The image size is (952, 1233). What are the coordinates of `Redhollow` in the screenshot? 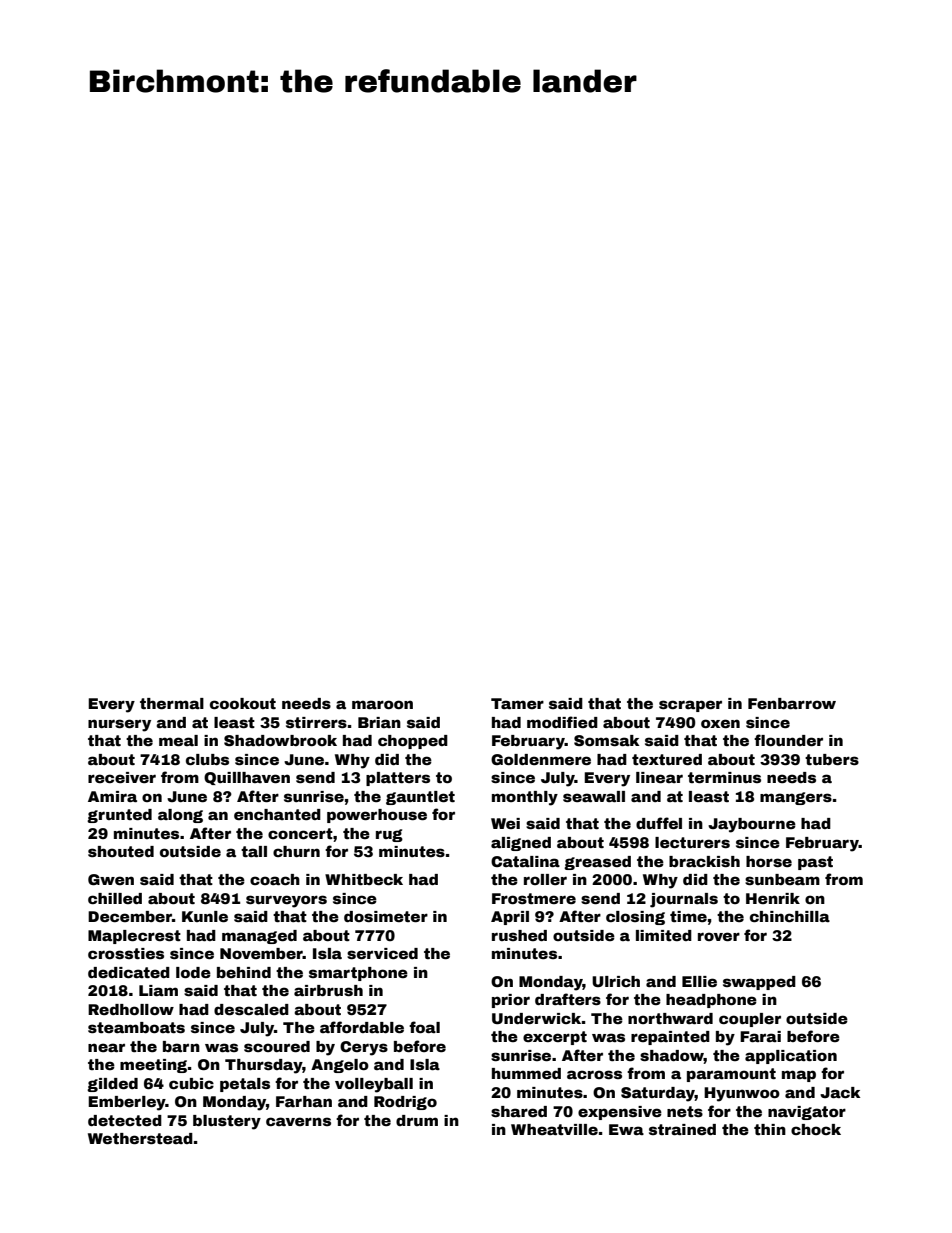 It's located at (131, 1009).
